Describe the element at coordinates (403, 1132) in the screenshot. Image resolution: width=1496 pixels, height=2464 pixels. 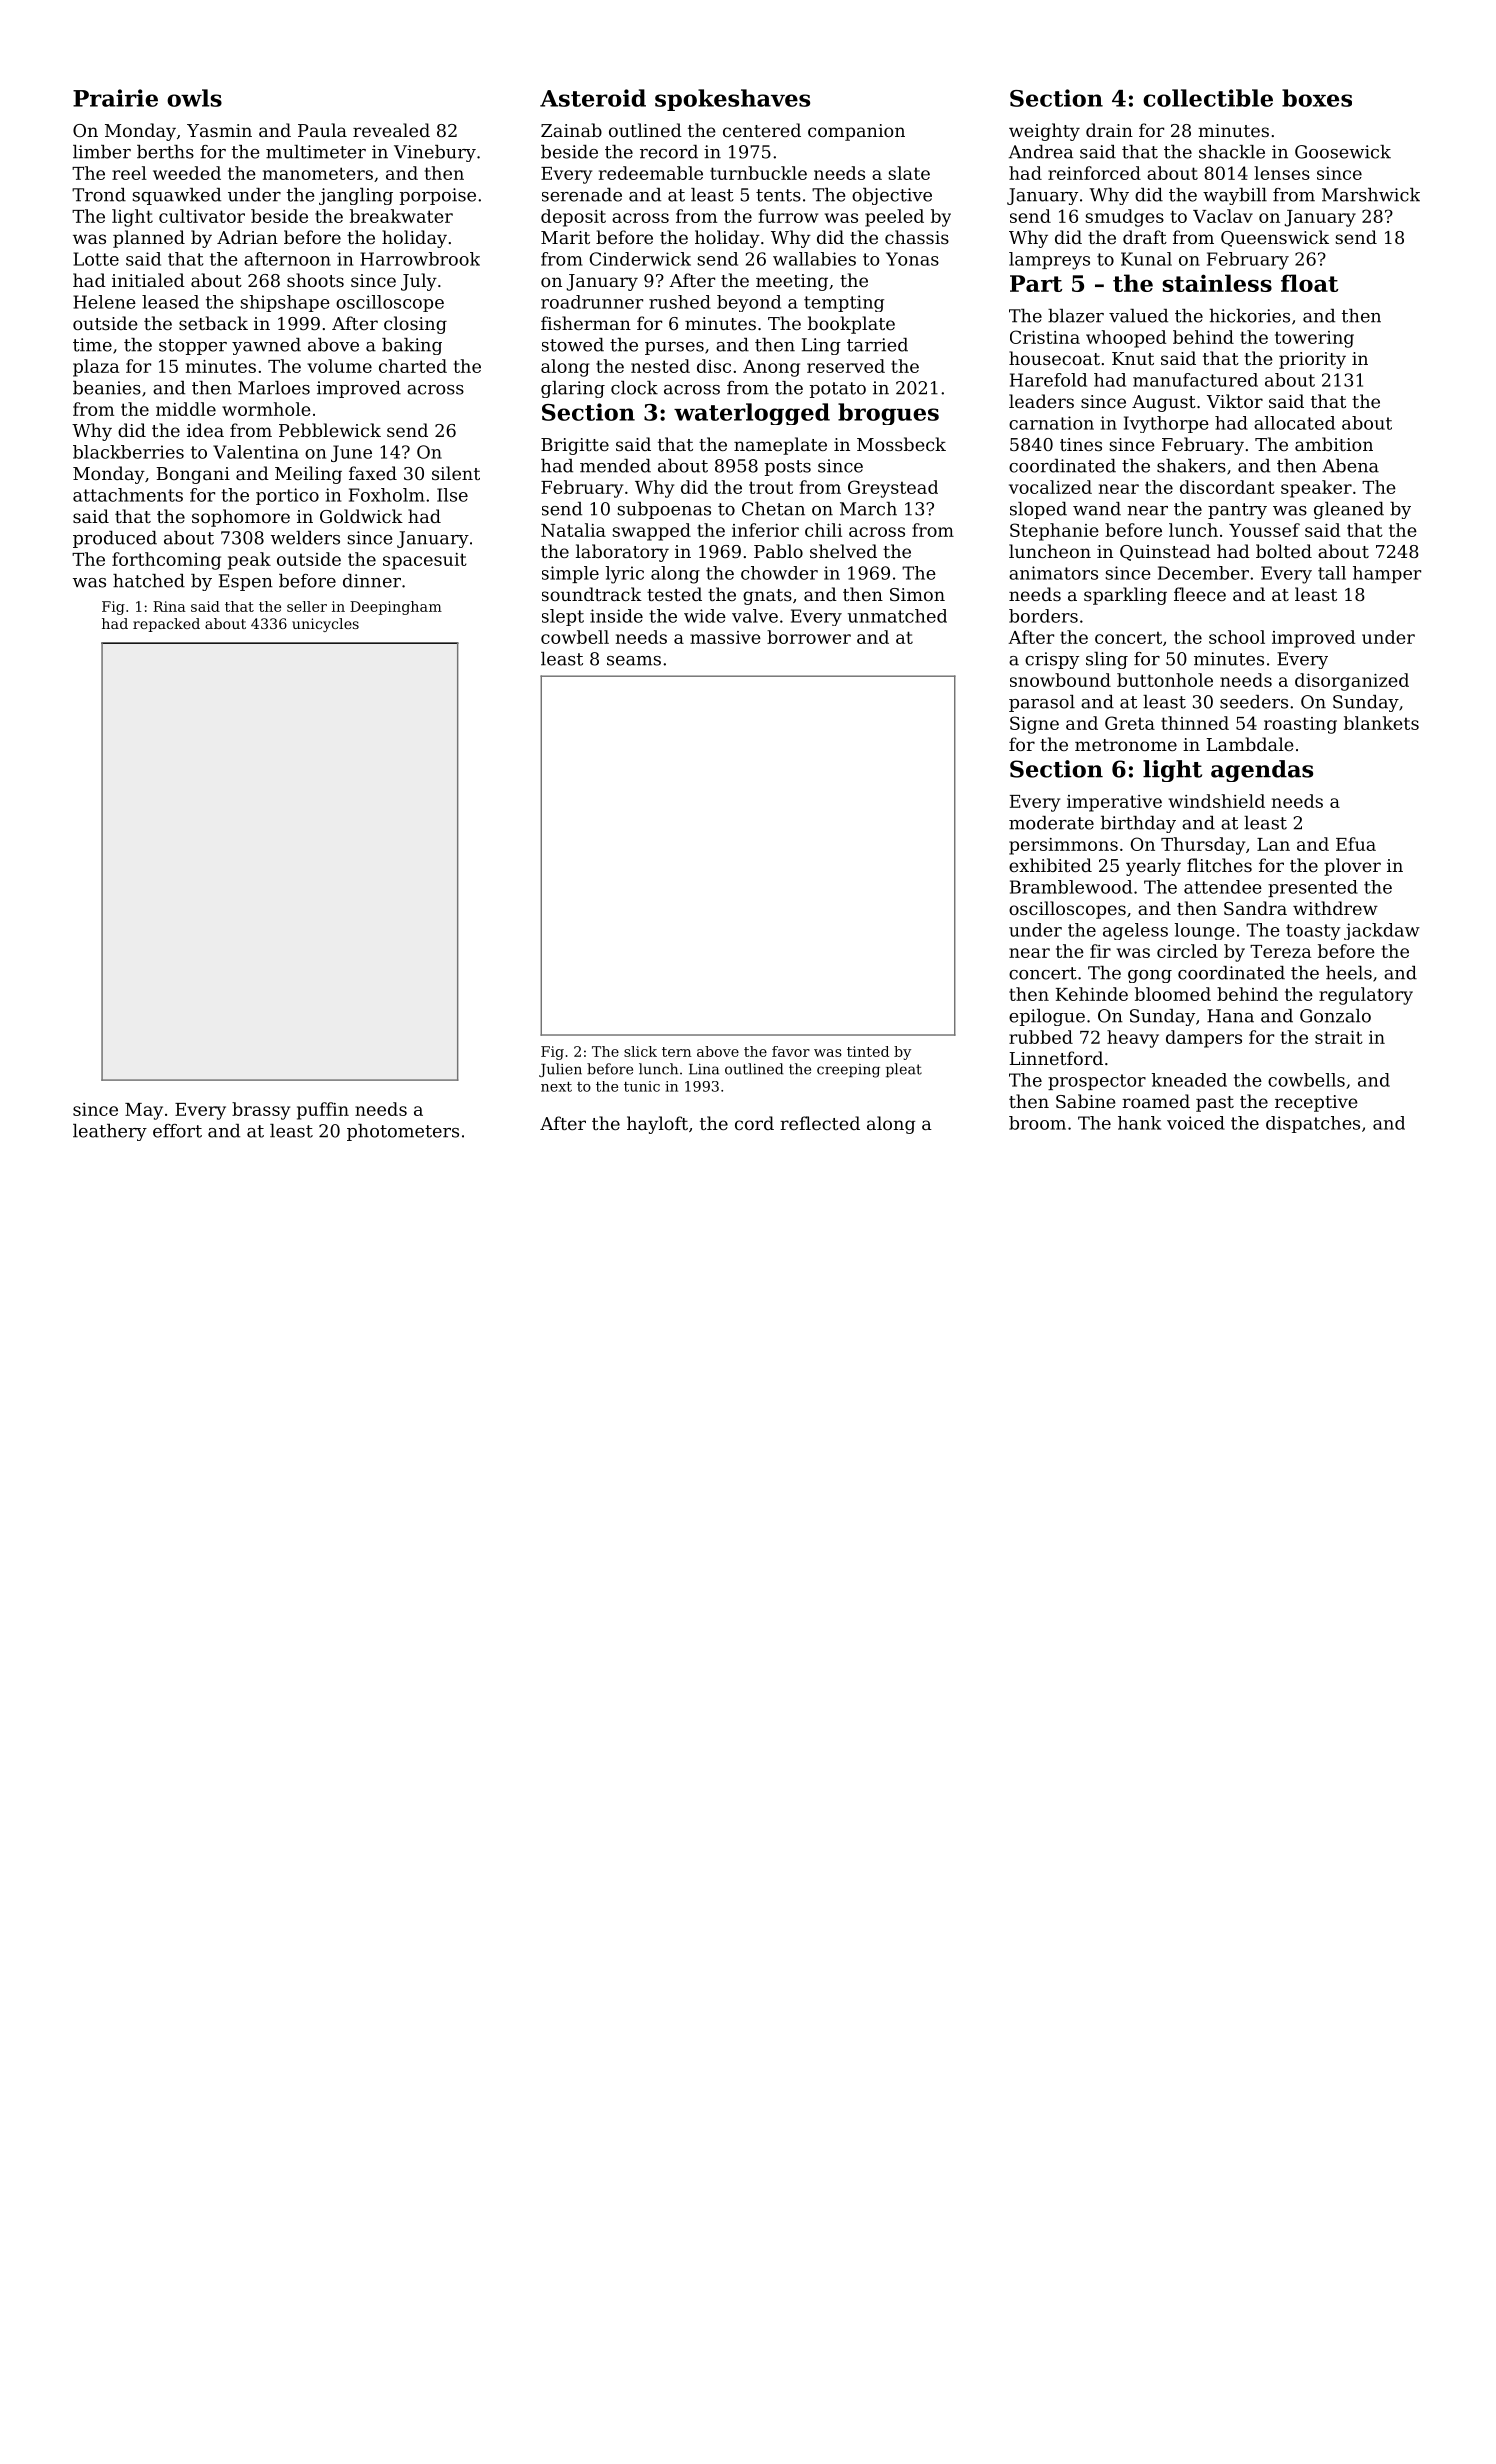
I see `photometers` at that location.
